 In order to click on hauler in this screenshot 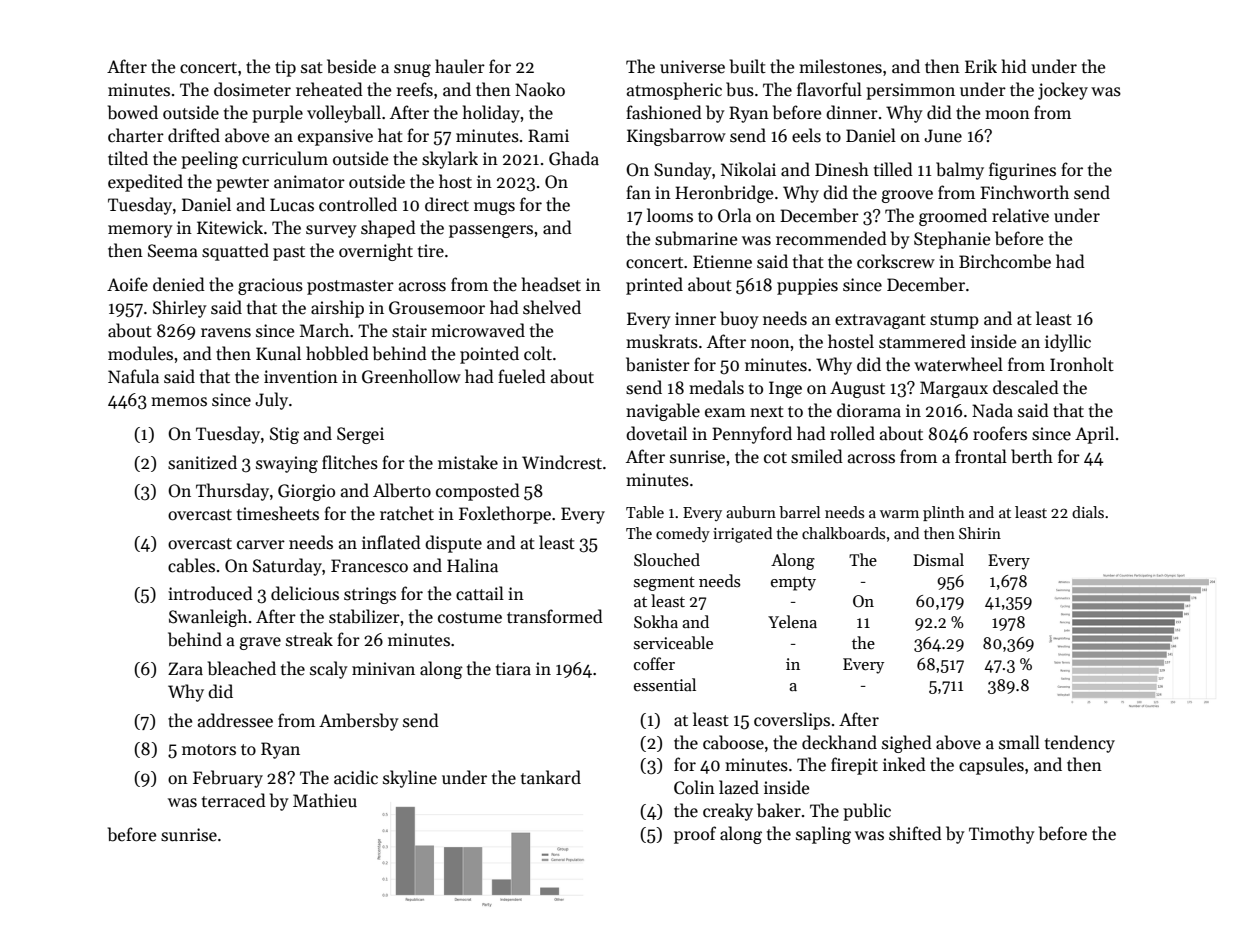, I will do `click(460, 66)`.
